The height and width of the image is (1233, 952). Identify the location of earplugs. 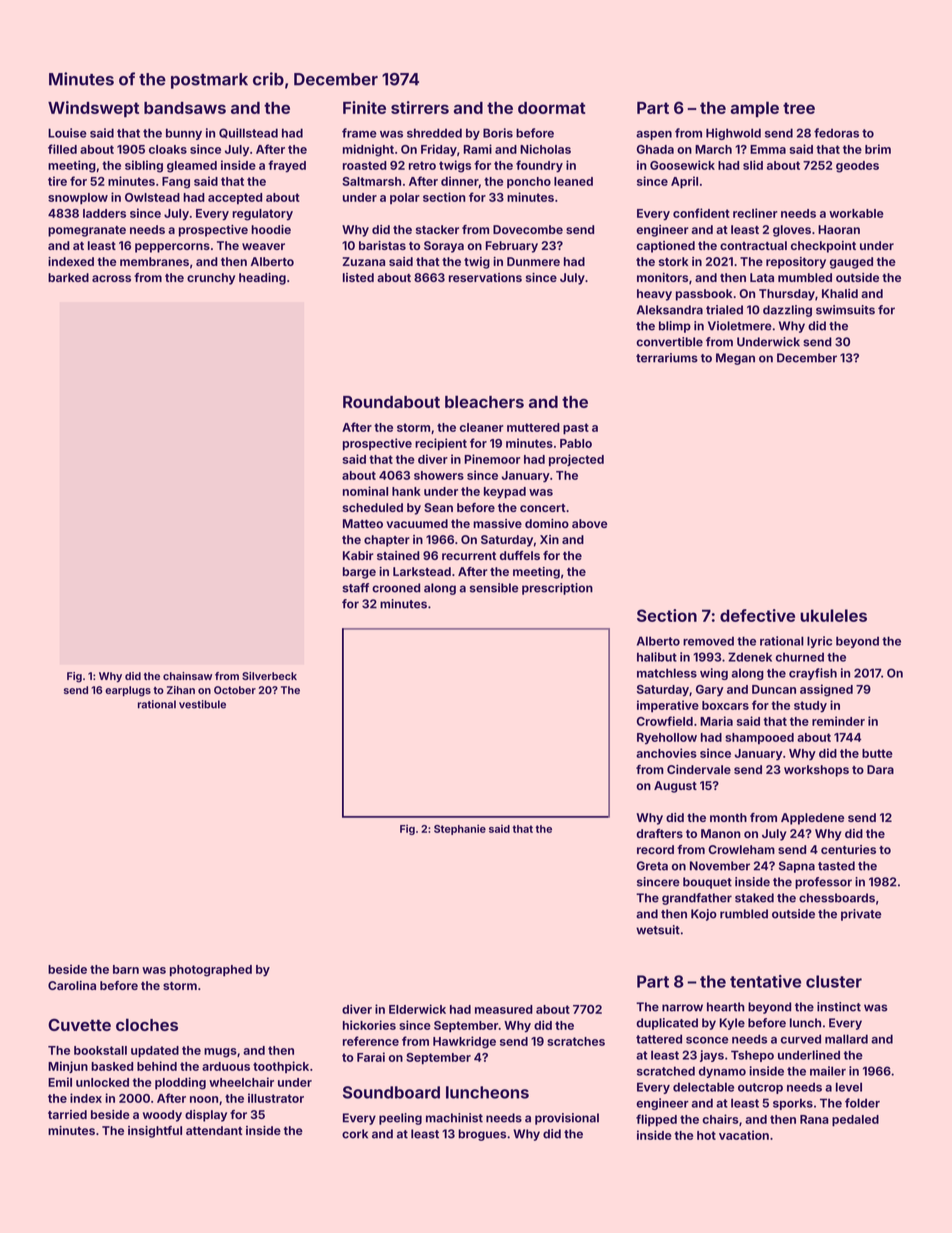
(128, 691).
